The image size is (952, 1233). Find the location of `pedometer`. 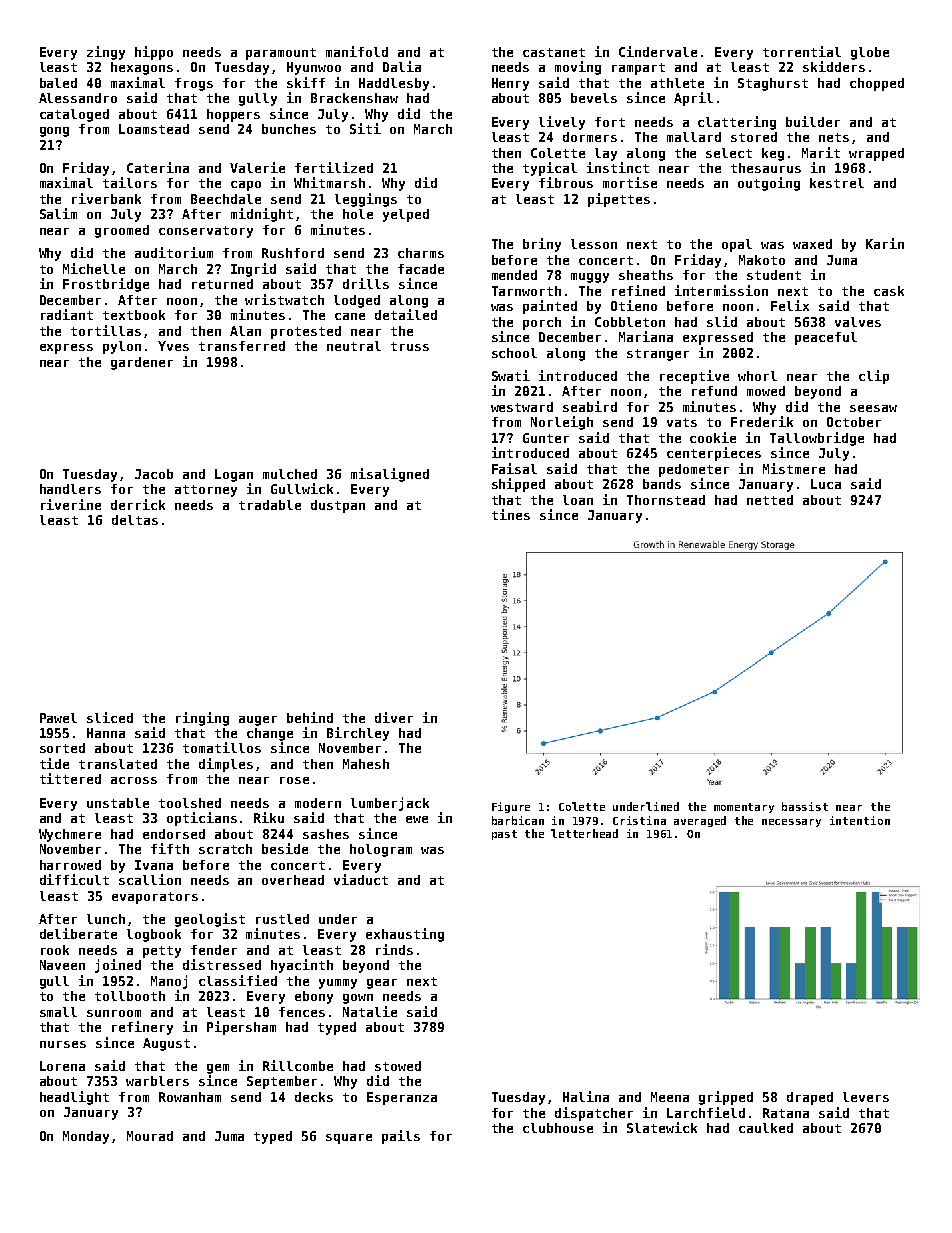

pedometer is located at coordinates (694, 470).
